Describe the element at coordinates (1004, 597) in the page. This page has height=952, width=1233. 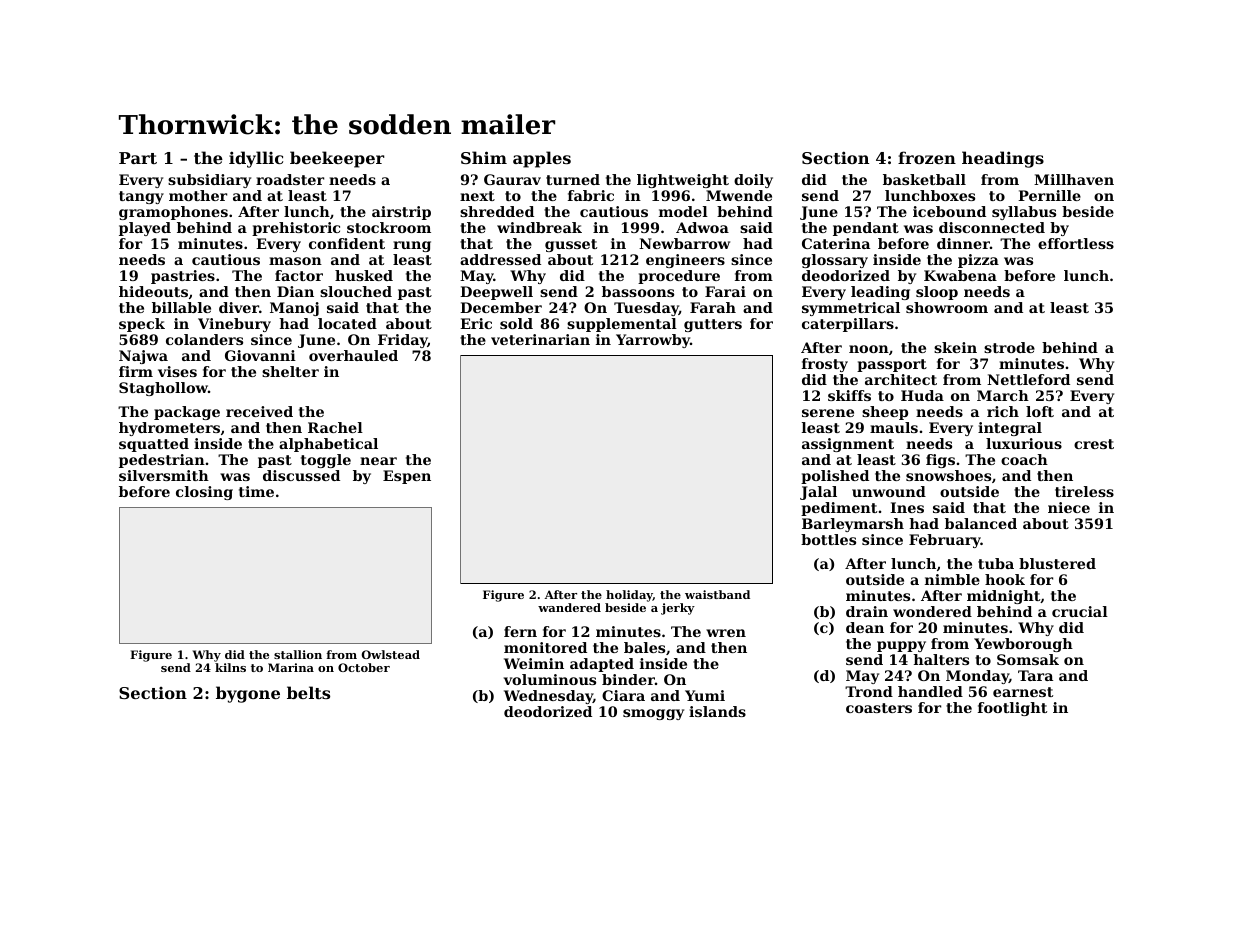
I see `midnight` at that location.
